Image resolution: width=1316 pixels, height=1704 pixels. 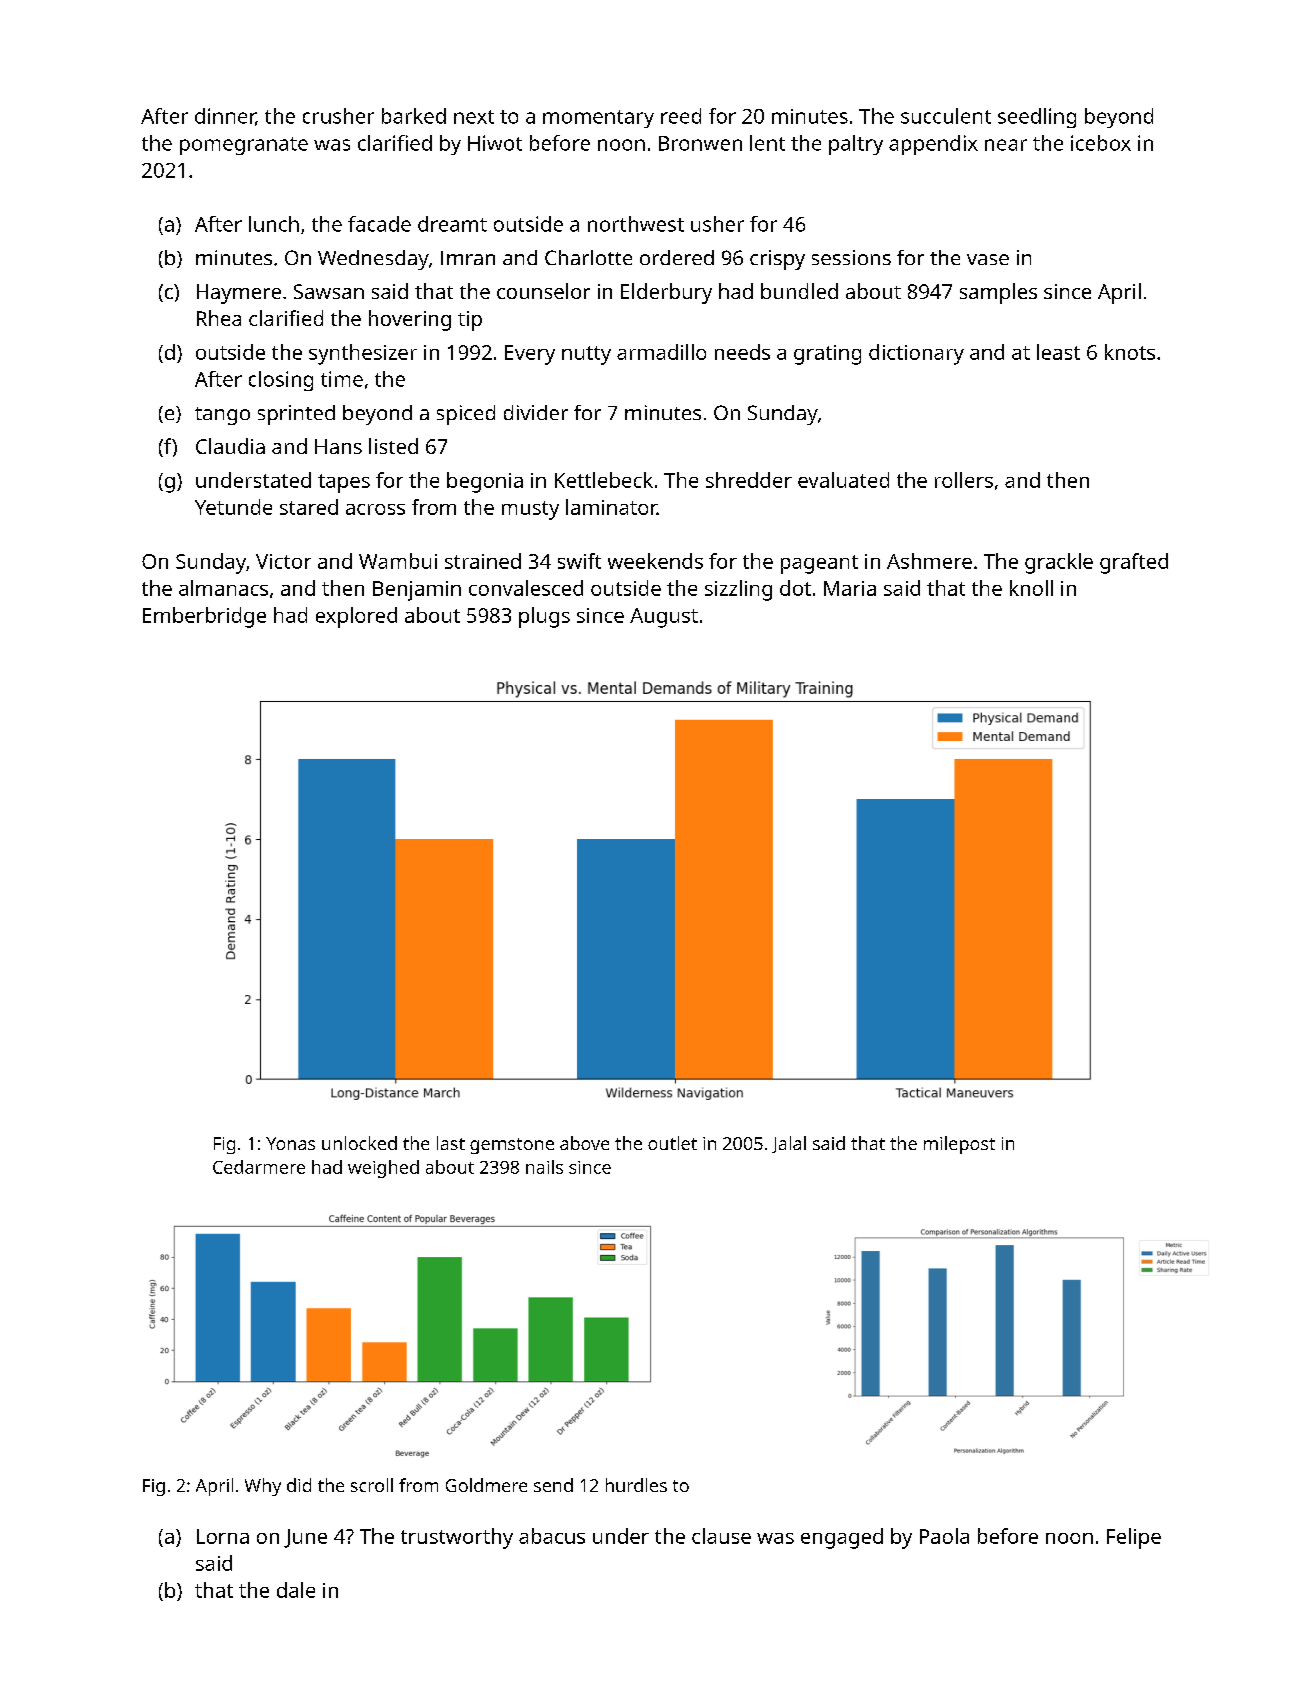 I want to click on above, so click(x=584, y=1143).
